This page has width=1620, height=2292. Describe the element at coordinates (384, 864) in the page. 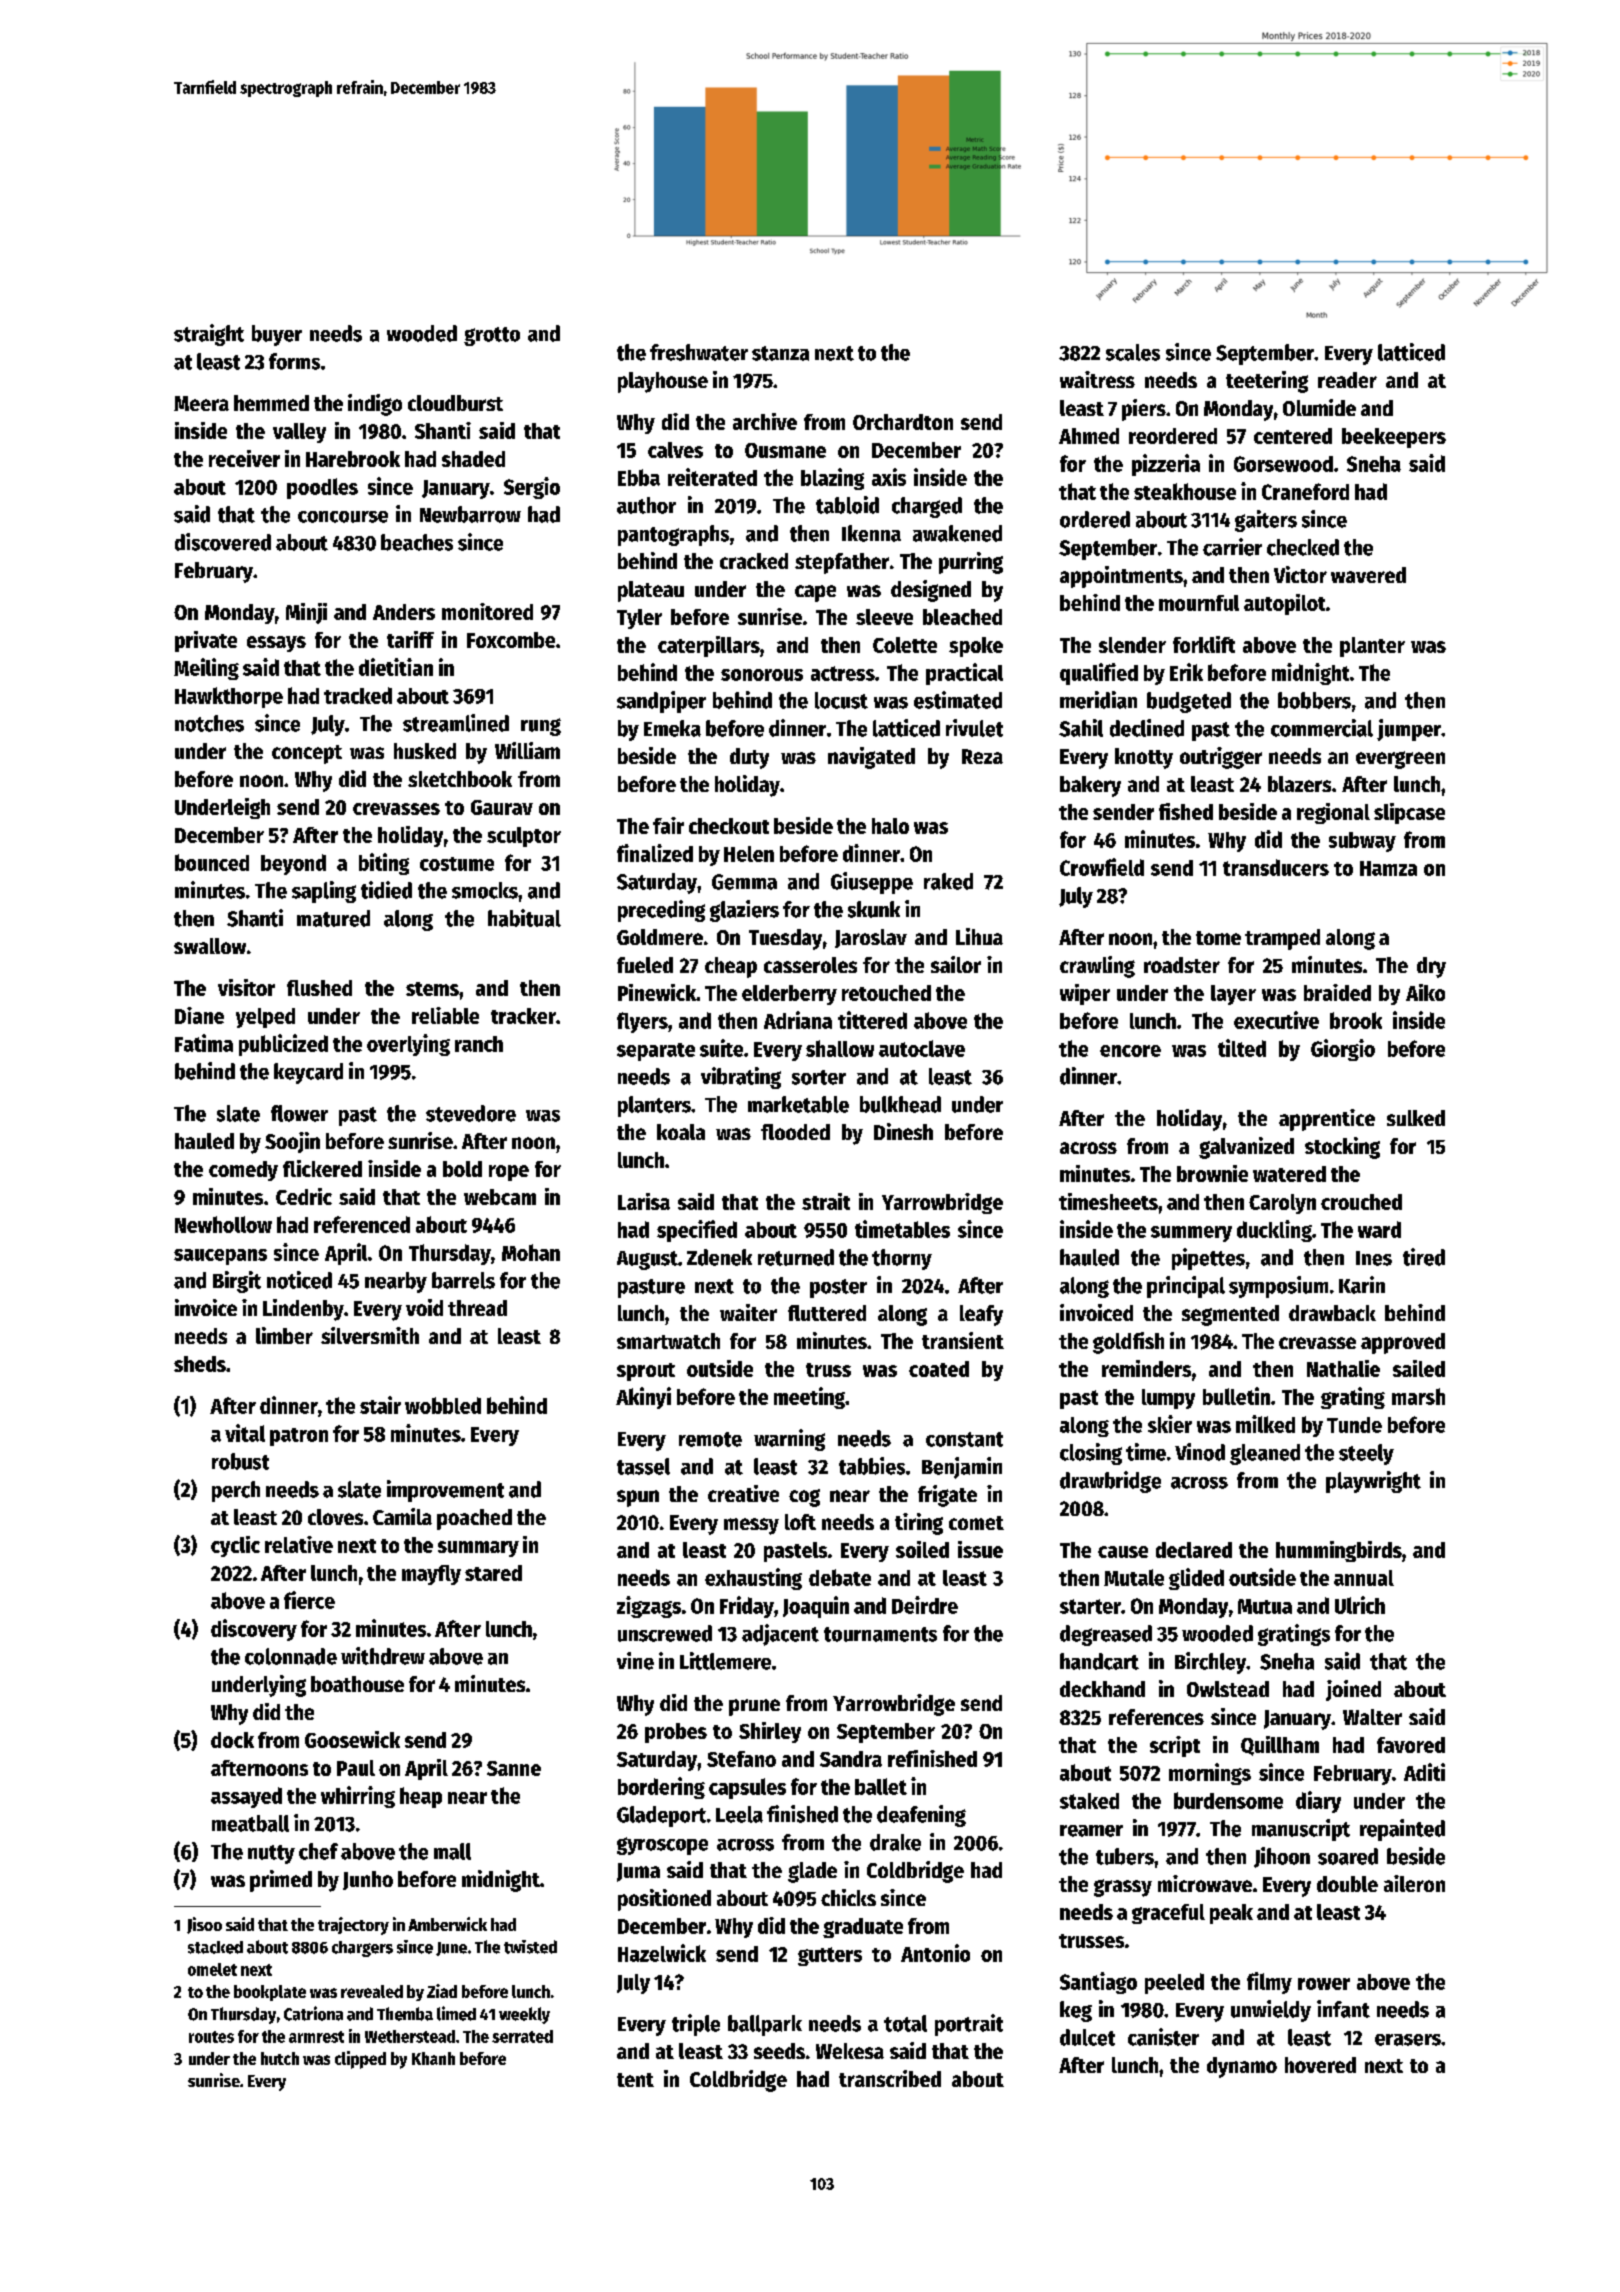

I see `biting` at that location.
